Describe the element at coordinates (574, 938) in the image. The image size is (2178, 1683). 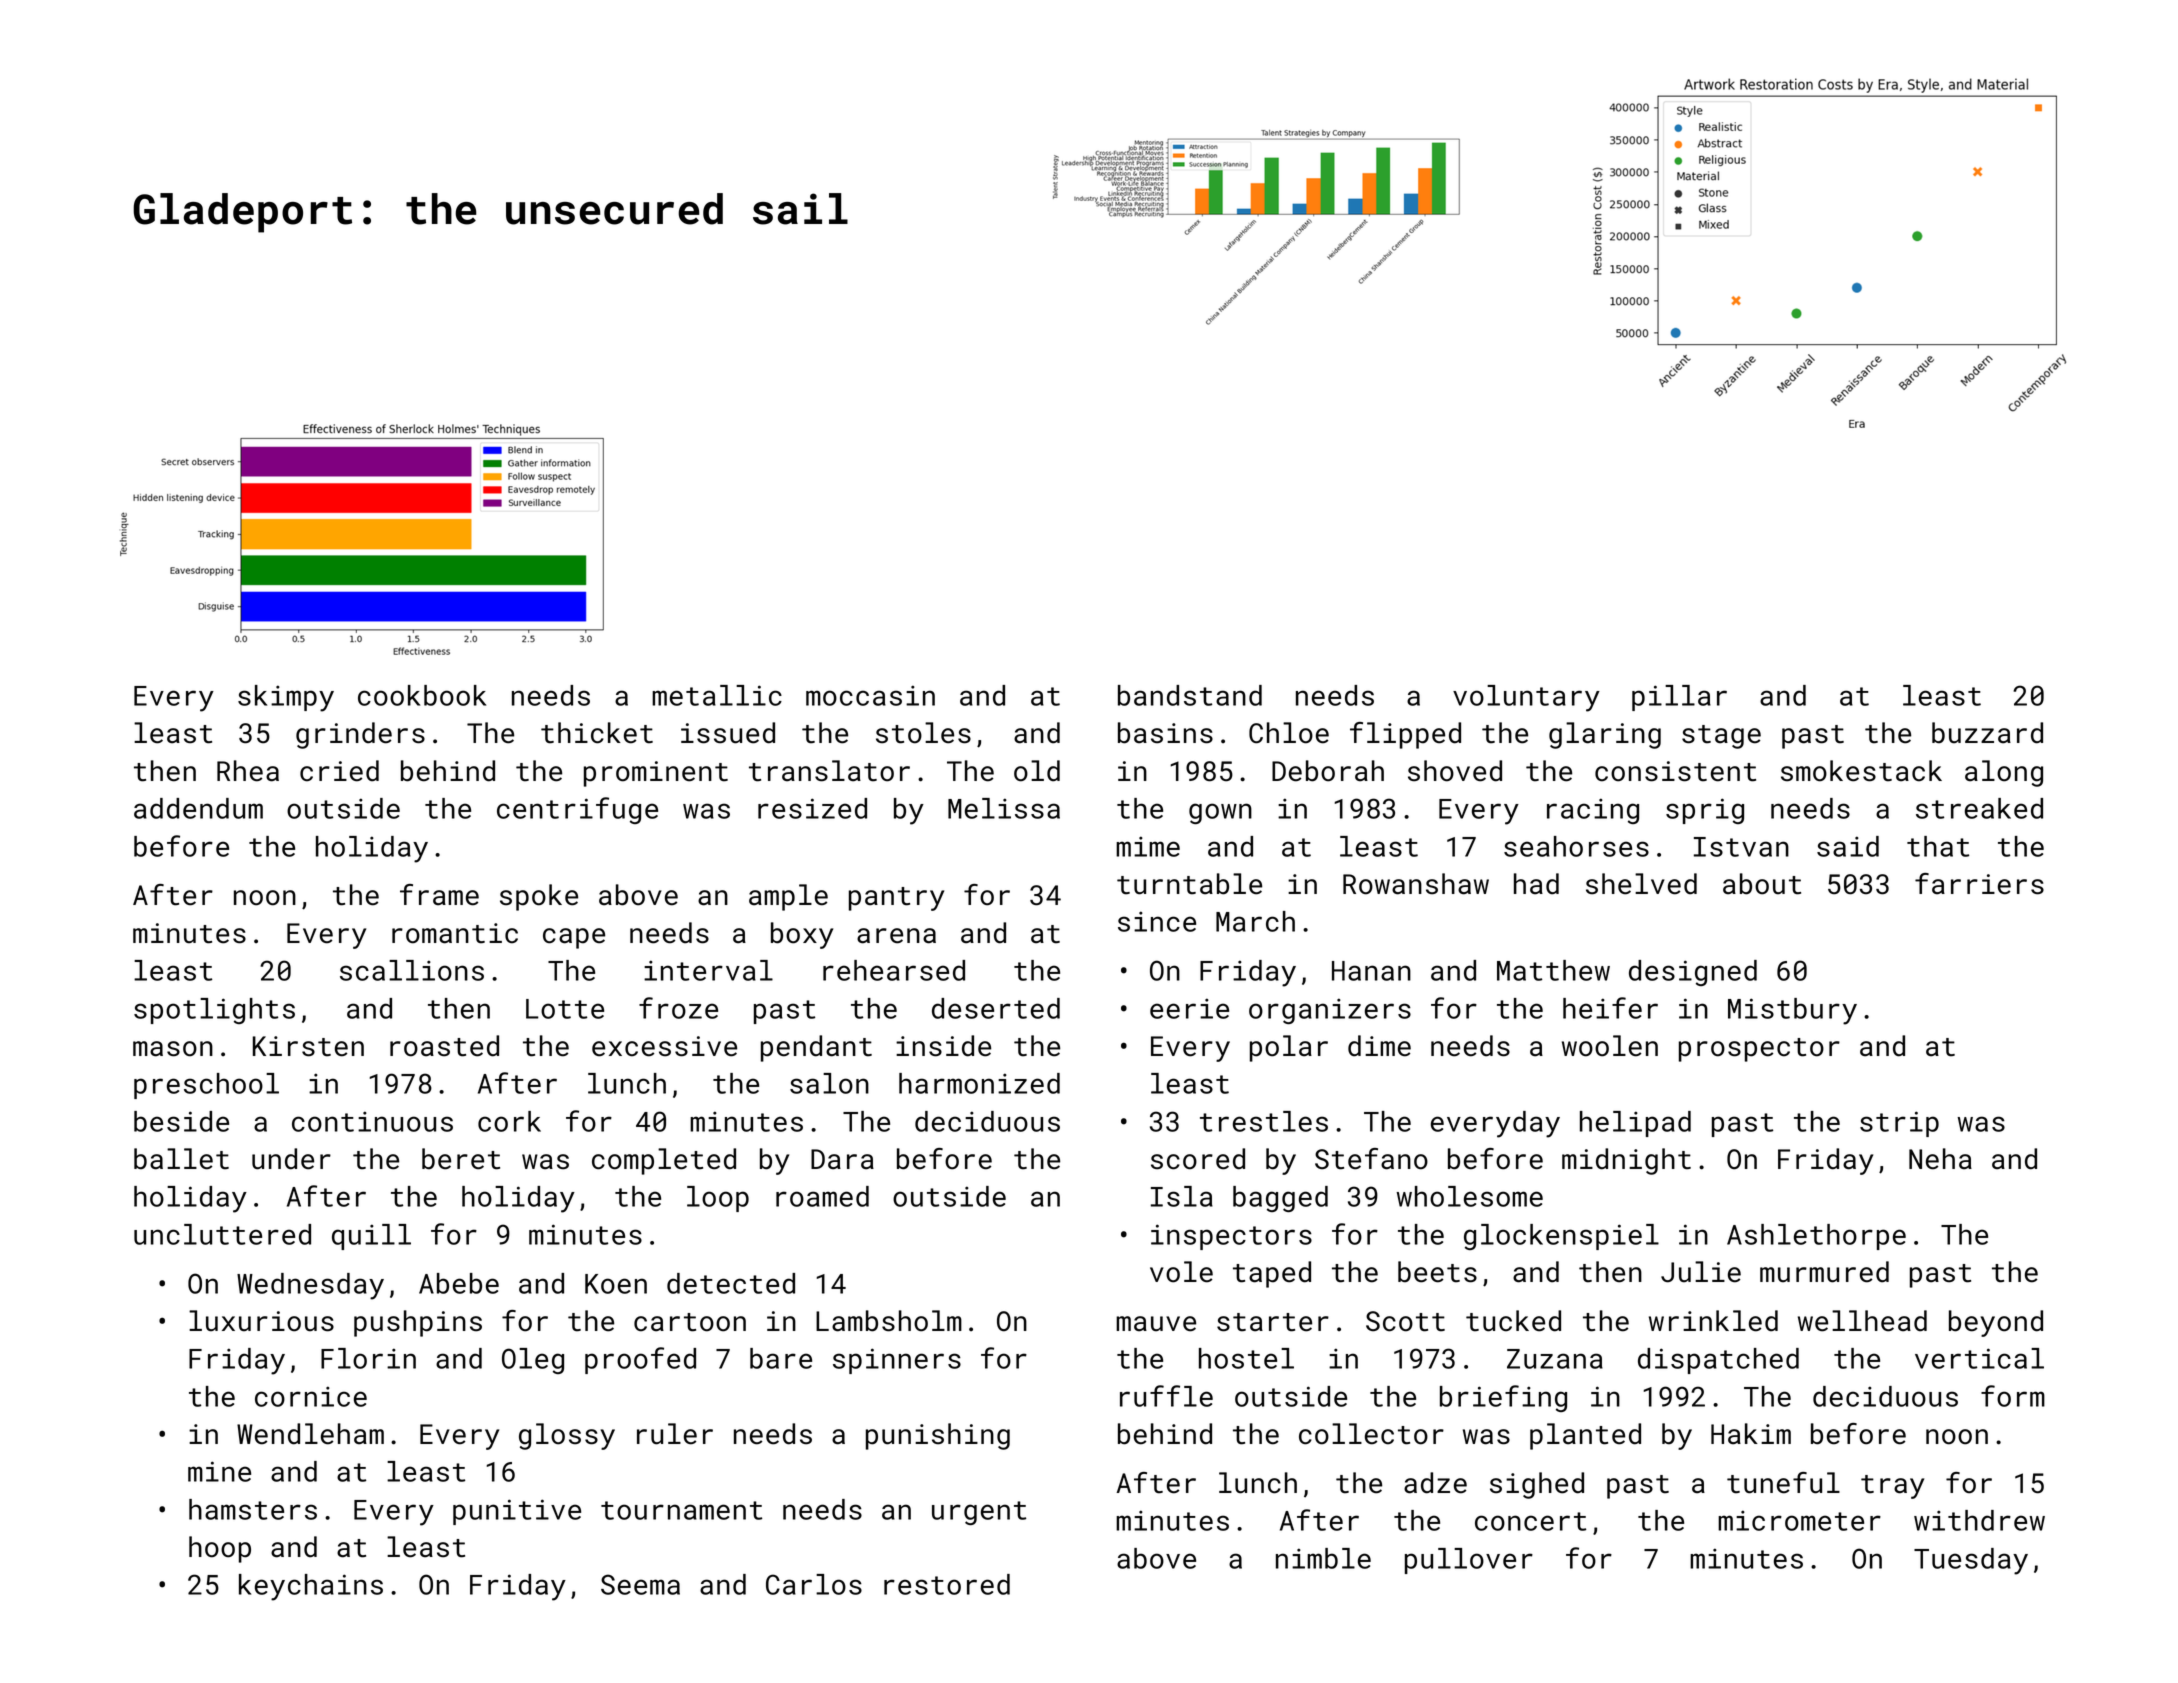
I see `cape` at that location.
